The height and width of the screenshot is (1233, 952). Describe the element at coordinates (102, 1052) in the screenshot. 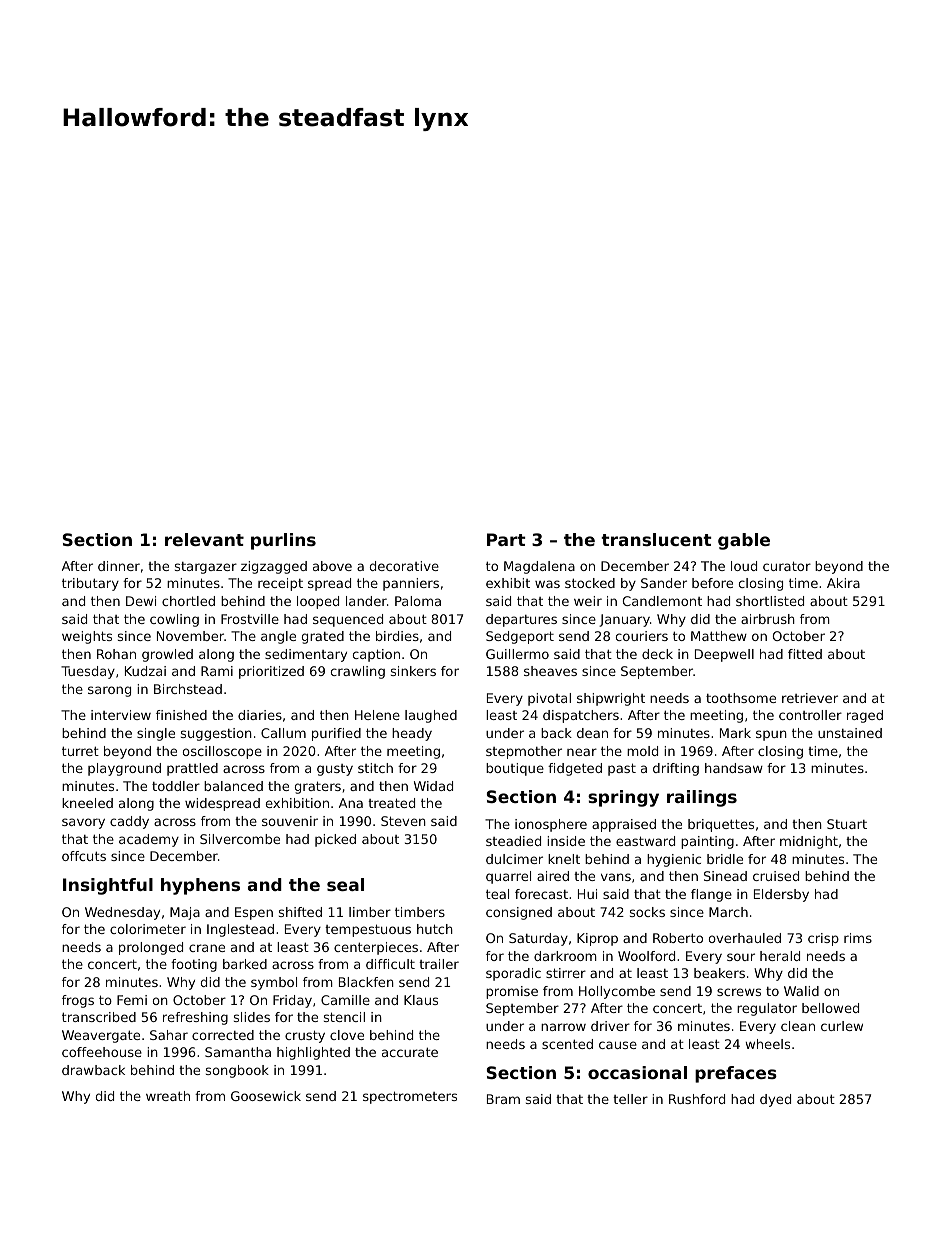

I see `coffeehouse` at that location.
